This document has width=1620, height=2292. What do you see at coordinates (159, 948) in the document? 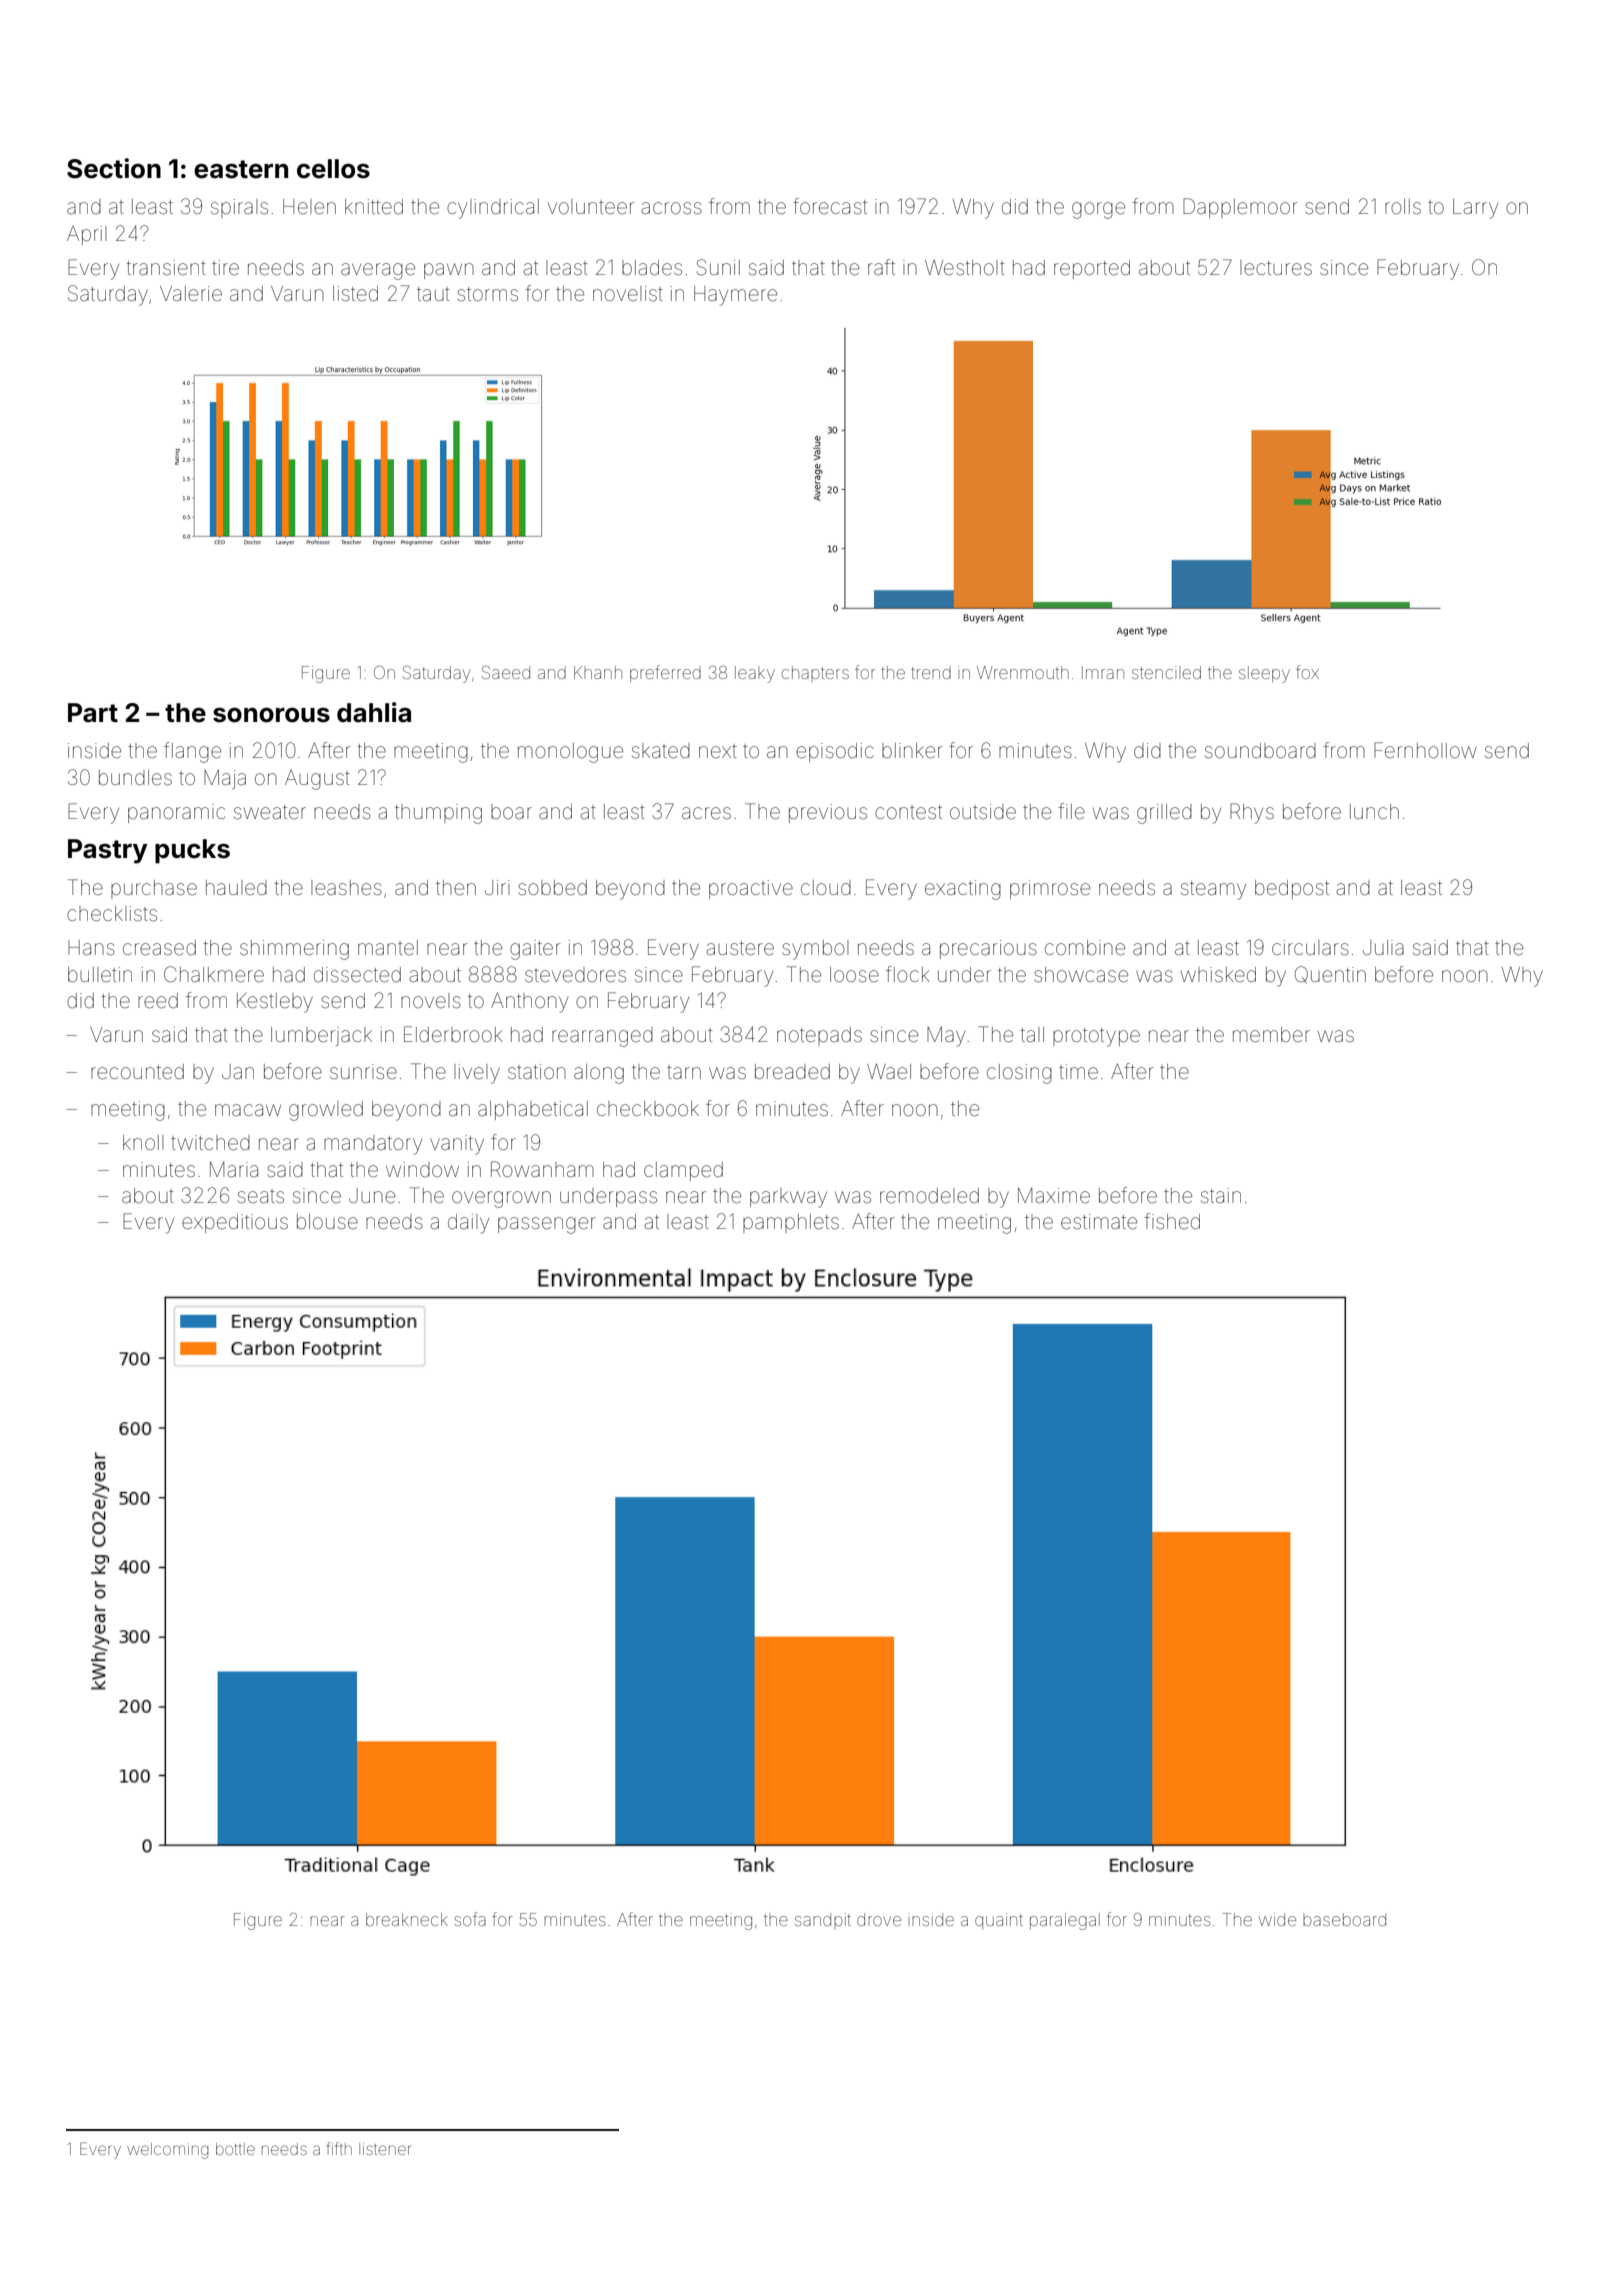
I see `creased` at bounding box center [159, 948].
